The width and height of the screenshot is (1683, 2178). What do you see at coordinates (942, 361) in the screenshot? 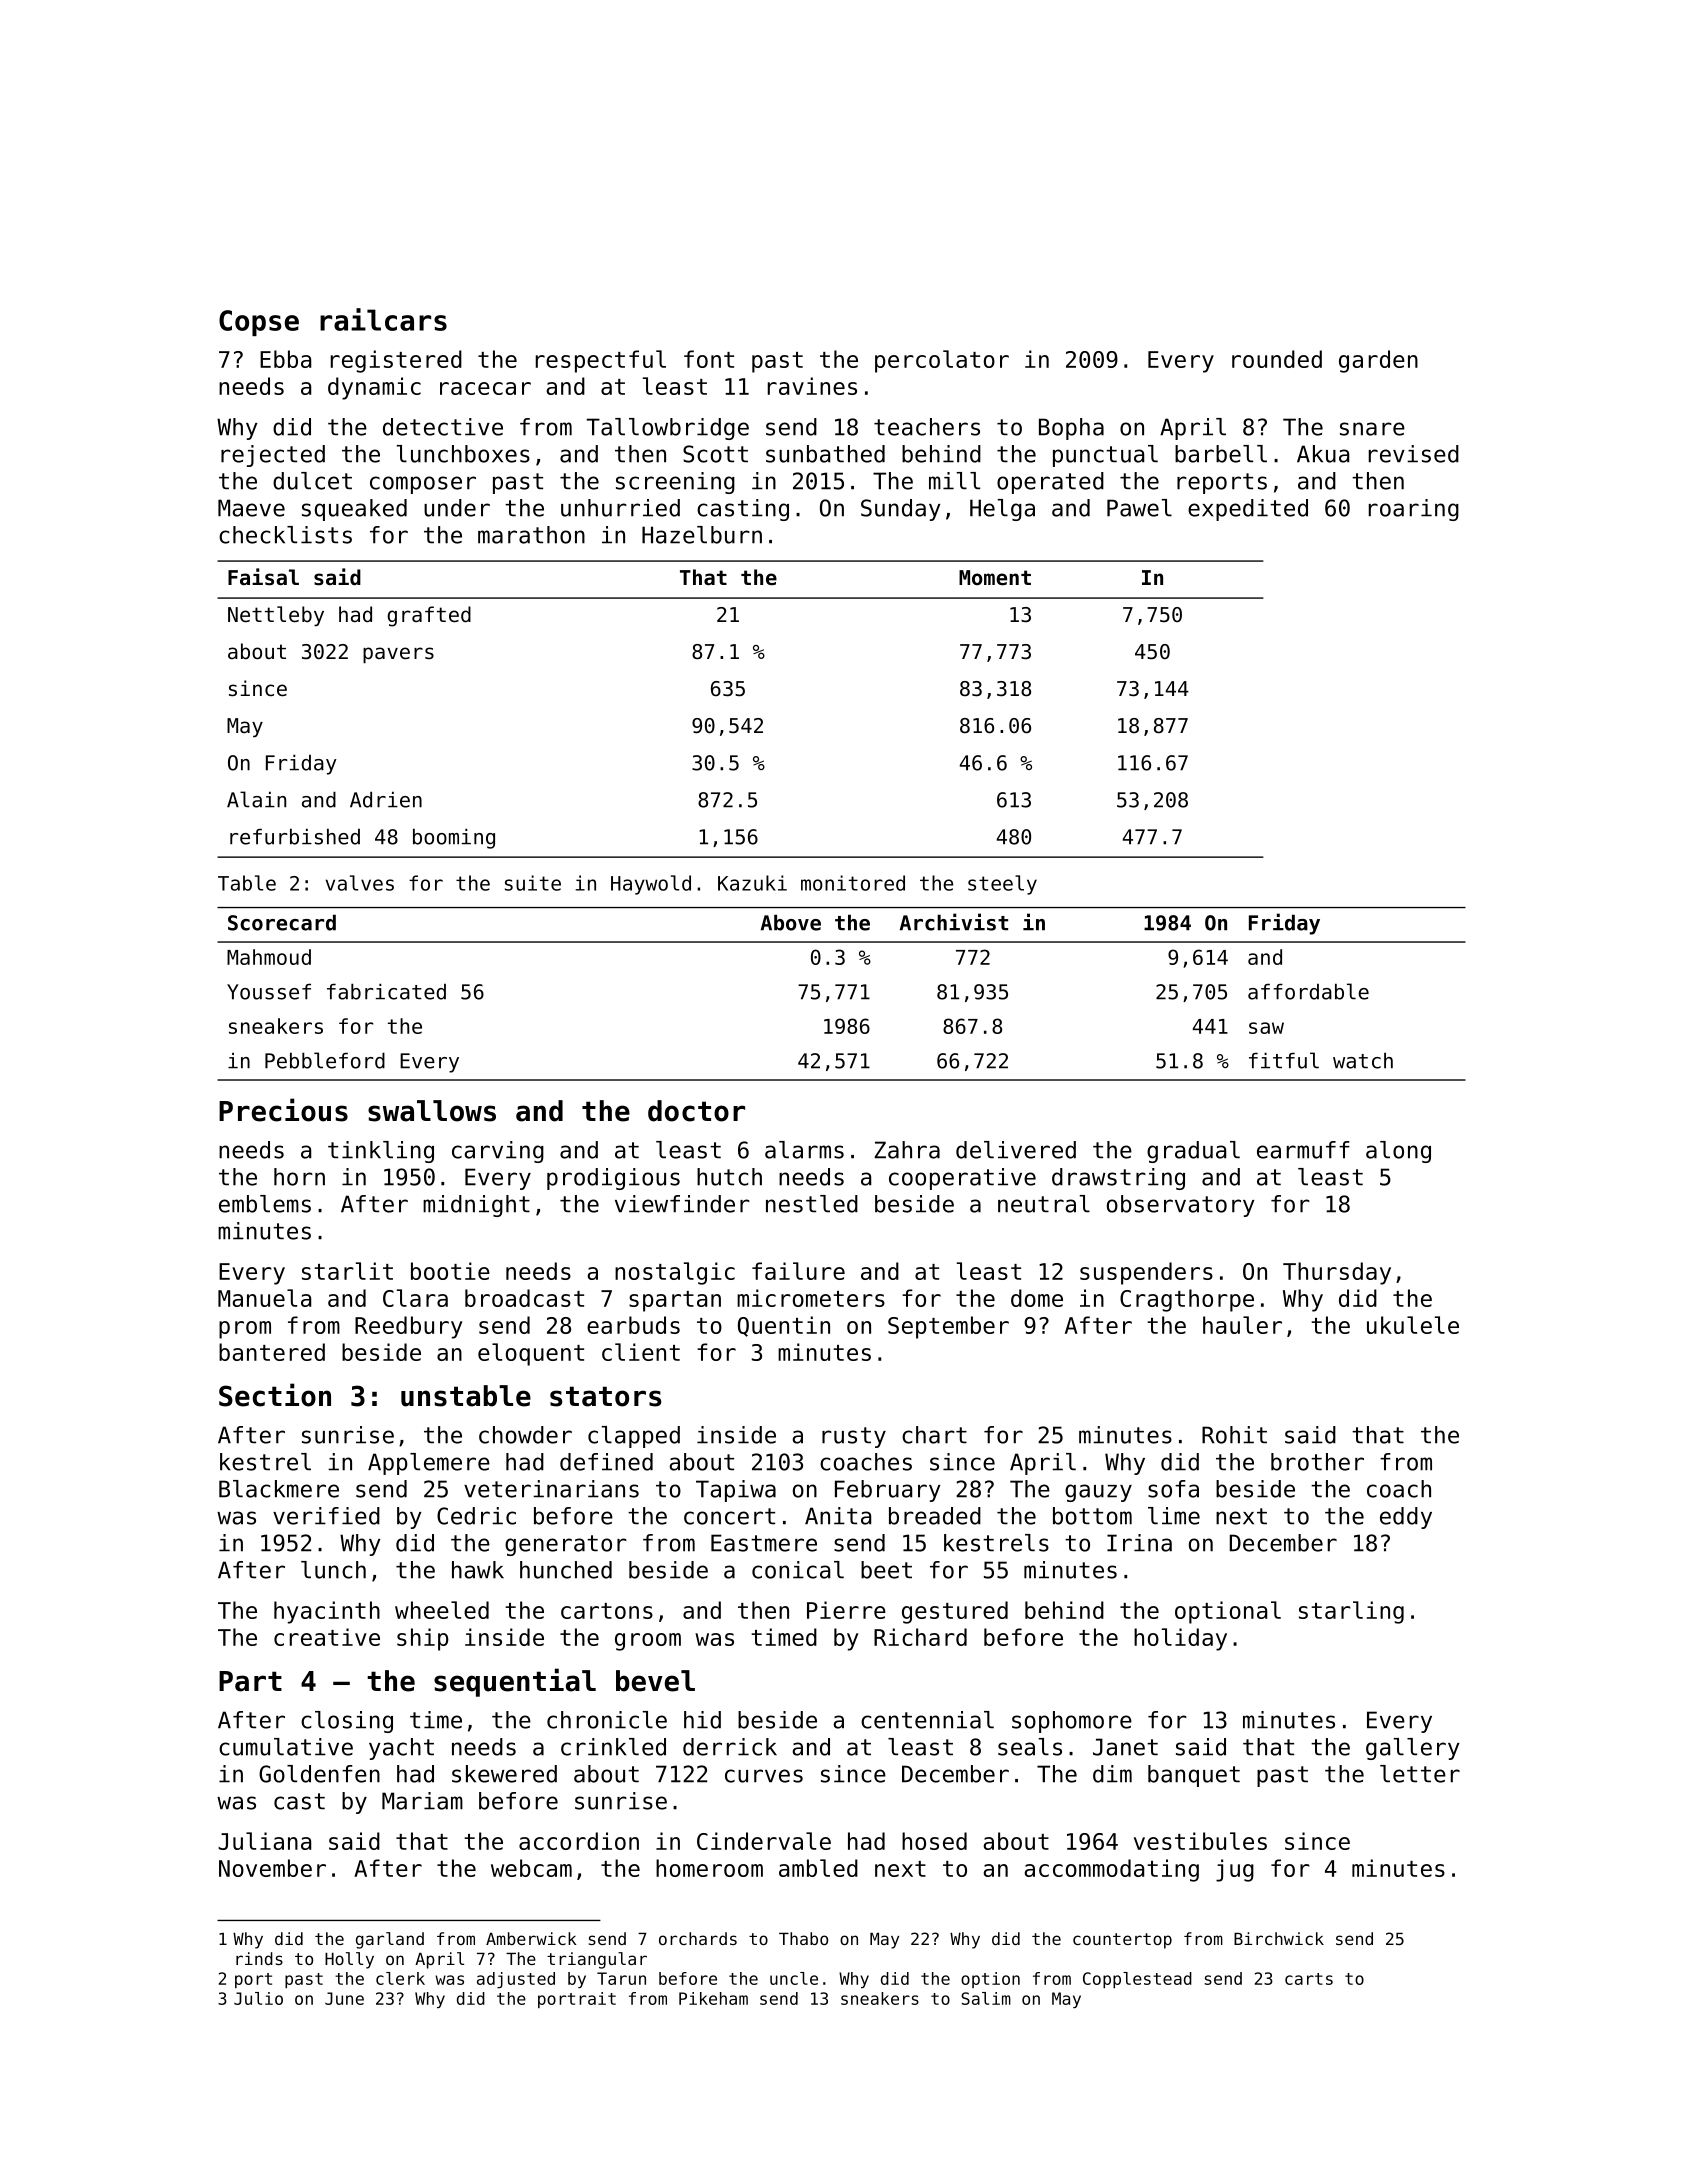
I see `percolator` at bounding box center [942, 361].
